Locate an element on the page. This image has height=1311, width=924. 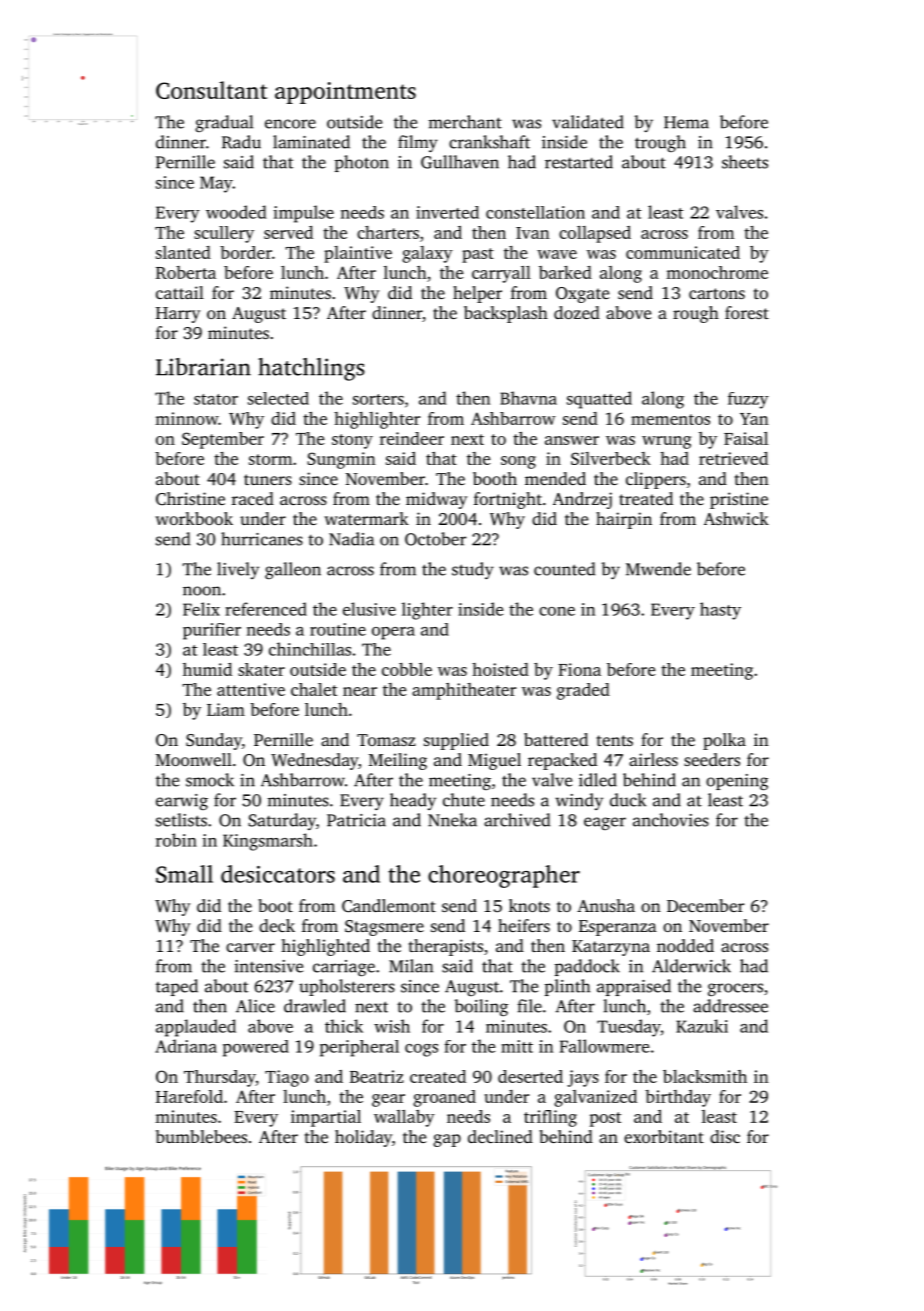
anchovies is located at coordinates (671, 820).
